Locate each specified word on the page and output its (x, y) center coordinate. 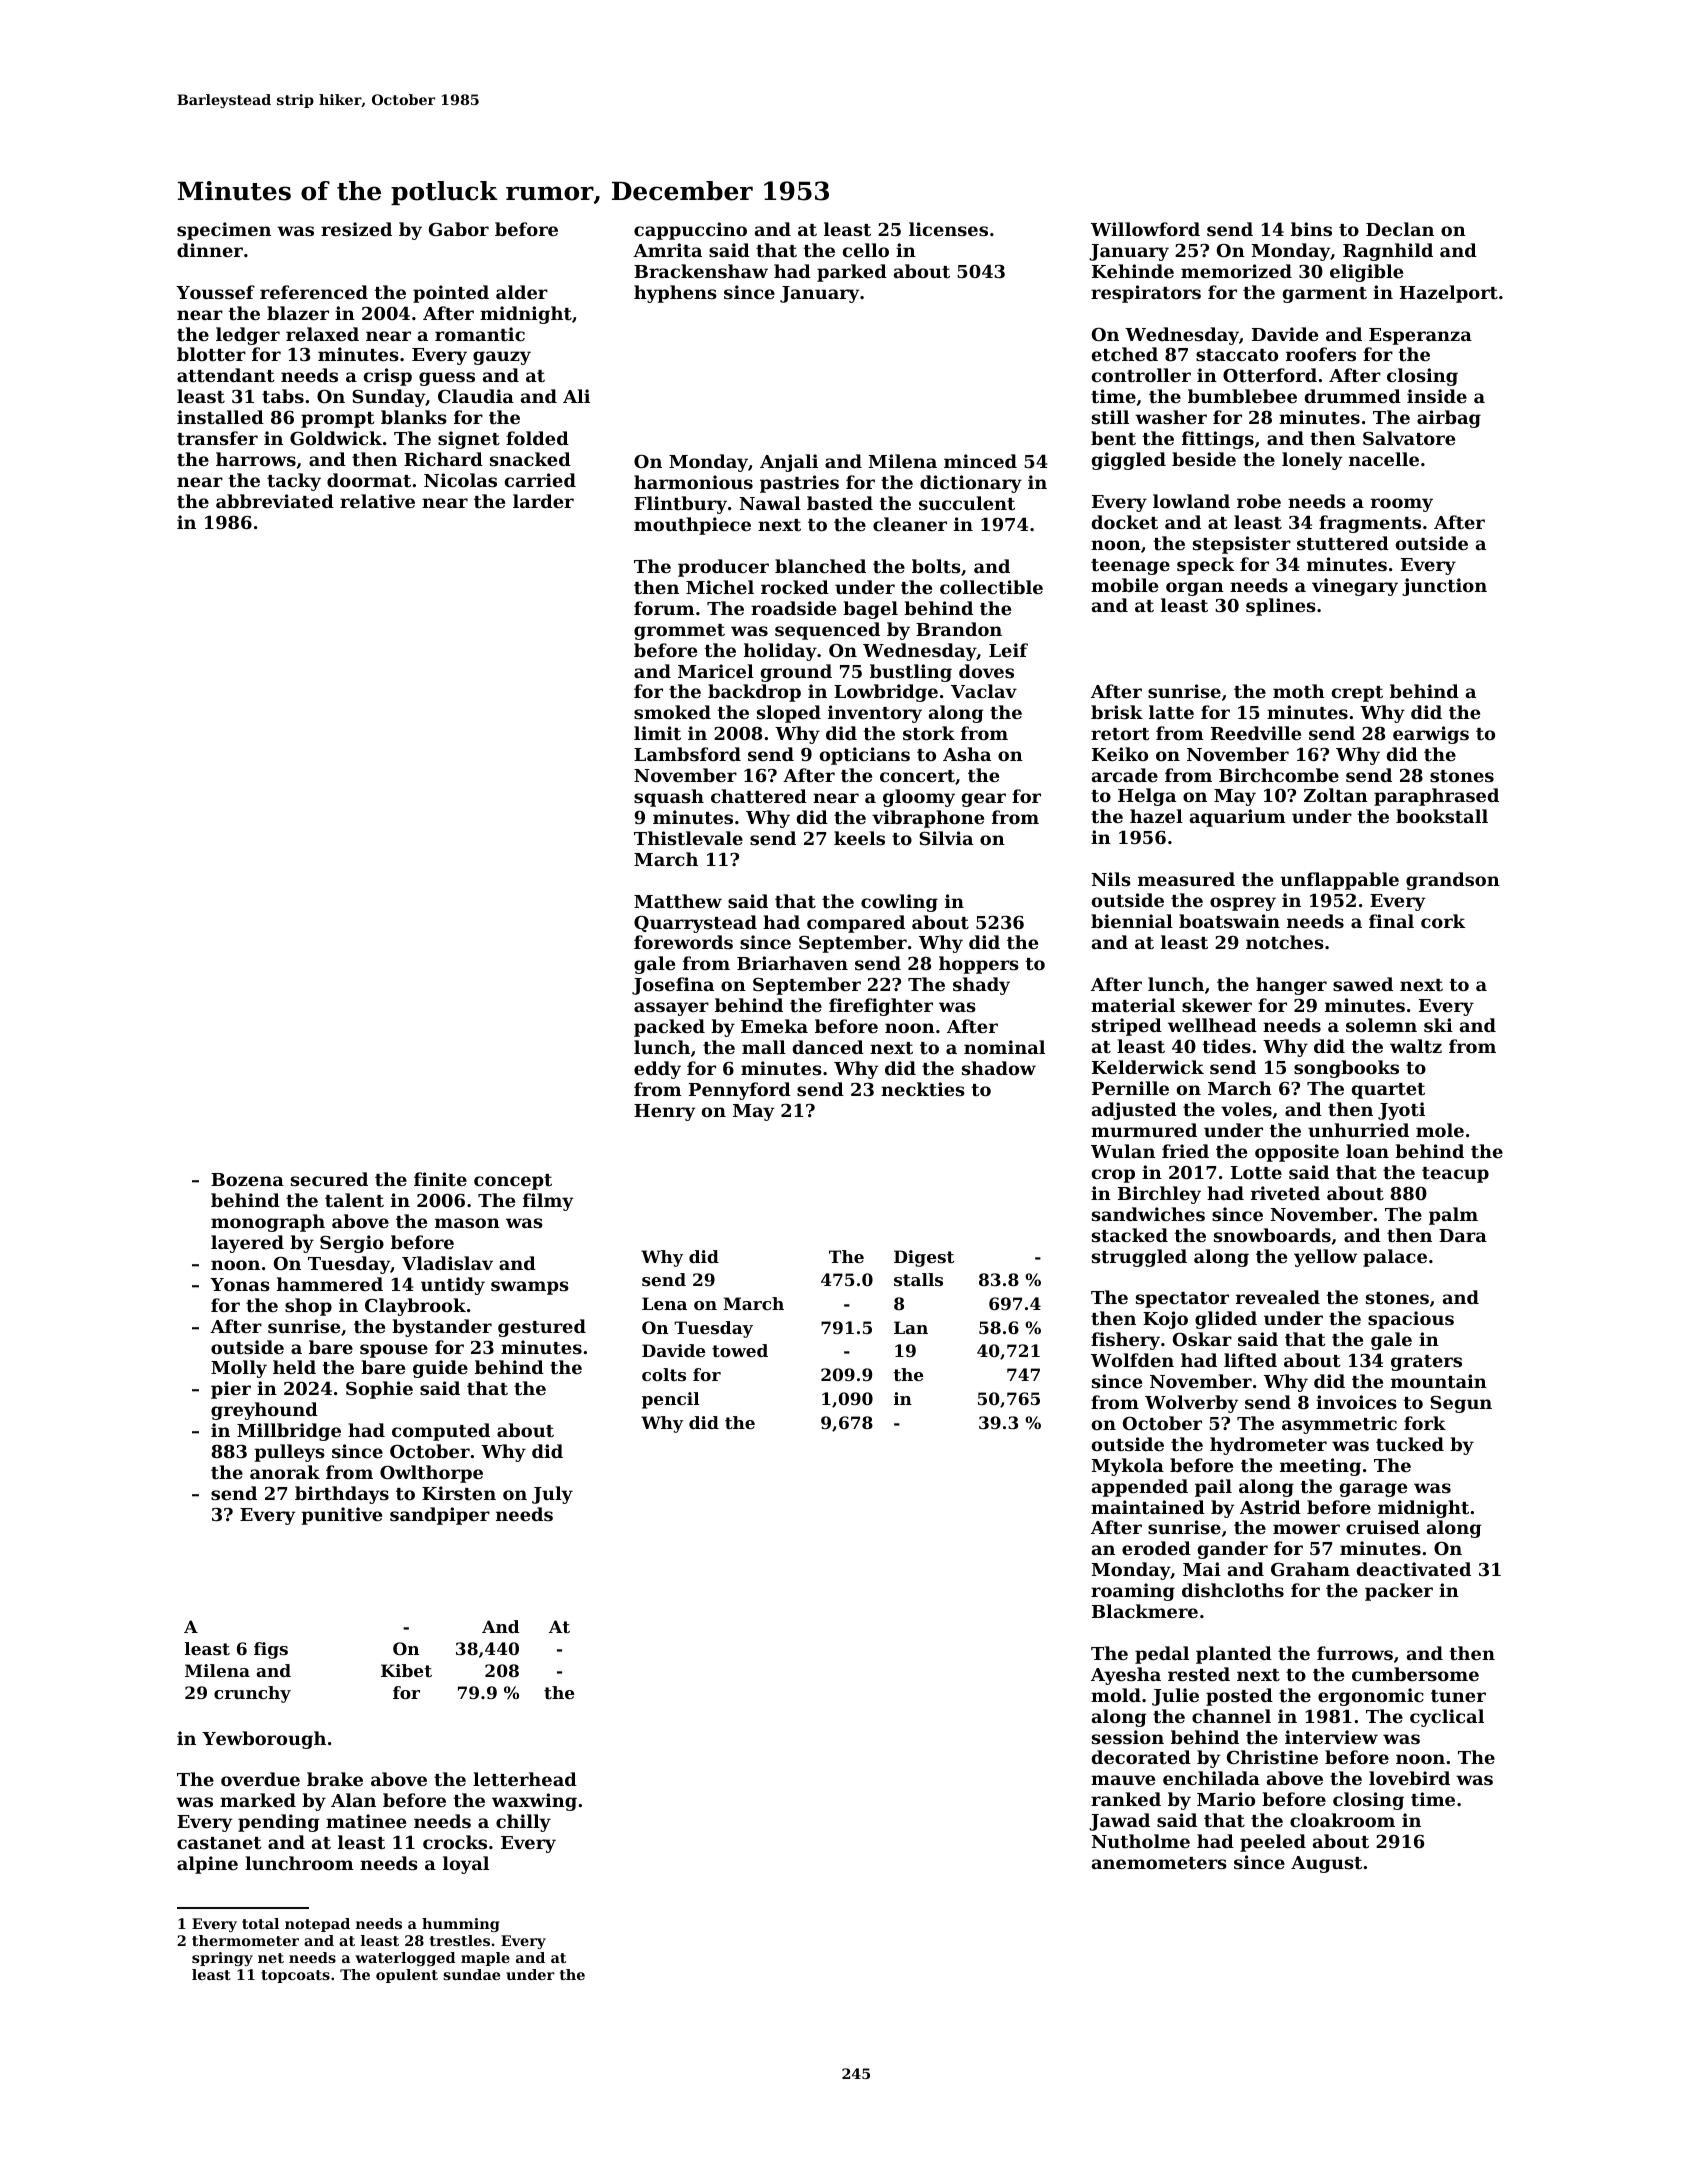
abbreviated (275, 501)
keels (859, 838)
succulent (967, 503)
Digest (924, 1258)
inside (1437, 396)
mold (1116, 1695)
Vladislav (447, 1263)
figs (271, 1650)
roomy (1402, 505)
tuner (1458, 1696)
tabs (283, 396)
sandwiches (1148, 1214)
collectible (991, 587)
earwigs (1431, 735)
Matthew (678, 901)
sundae (471, 1974)
